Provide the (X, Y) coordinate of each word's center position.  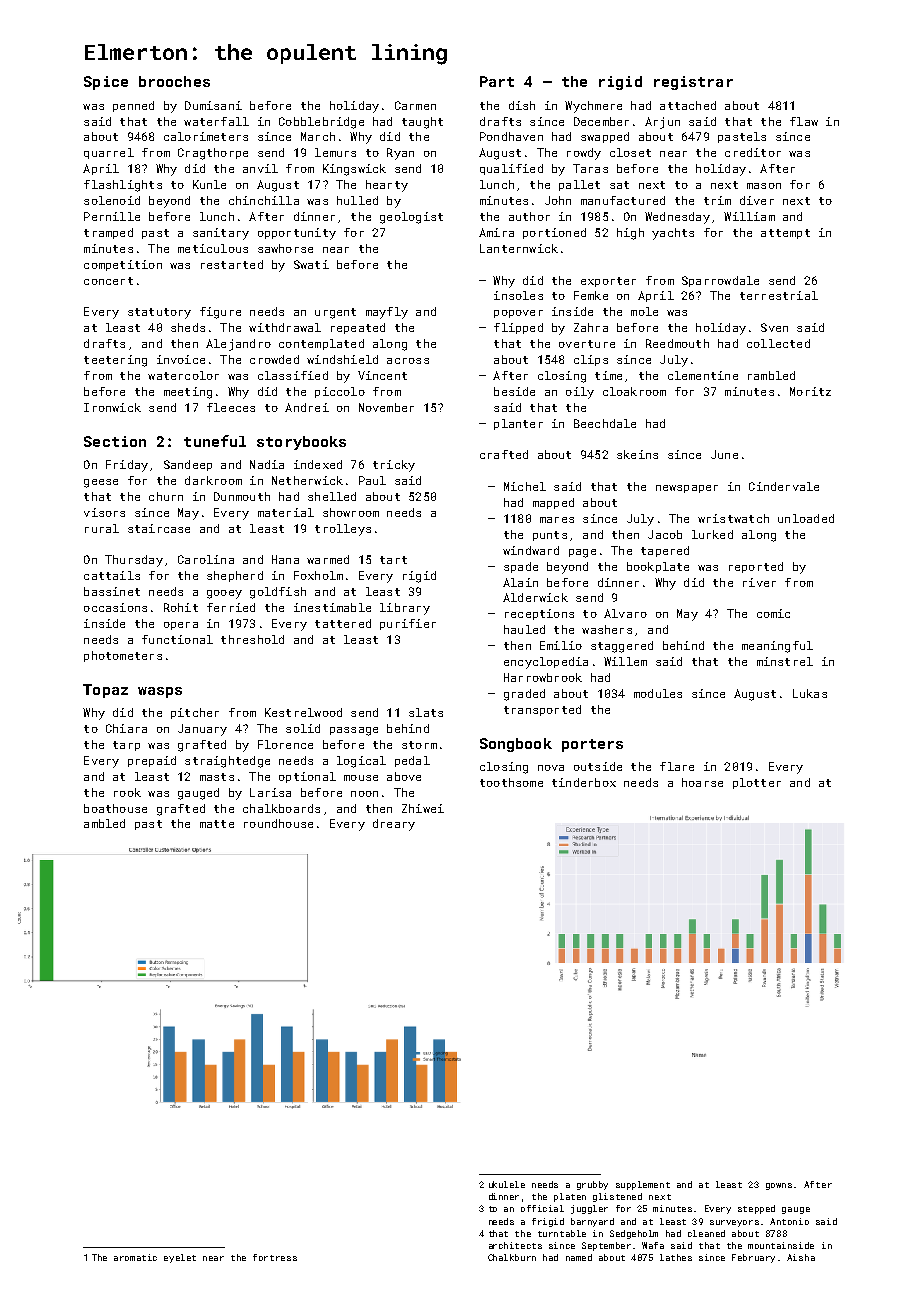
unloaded (806, 518)
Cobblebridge (321, 123)
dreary (394, 825)
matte (217, 824)
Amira (496, 232)
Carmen (415, 105)
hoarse (702, 782)
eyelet (180, 1258)
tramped (108, 233)
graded (524, 695)
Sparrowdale (720, 281)
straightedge (227, 762)
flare (677, 766)
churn (166, 496)
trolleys (343, 530)
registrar (693, 83)
